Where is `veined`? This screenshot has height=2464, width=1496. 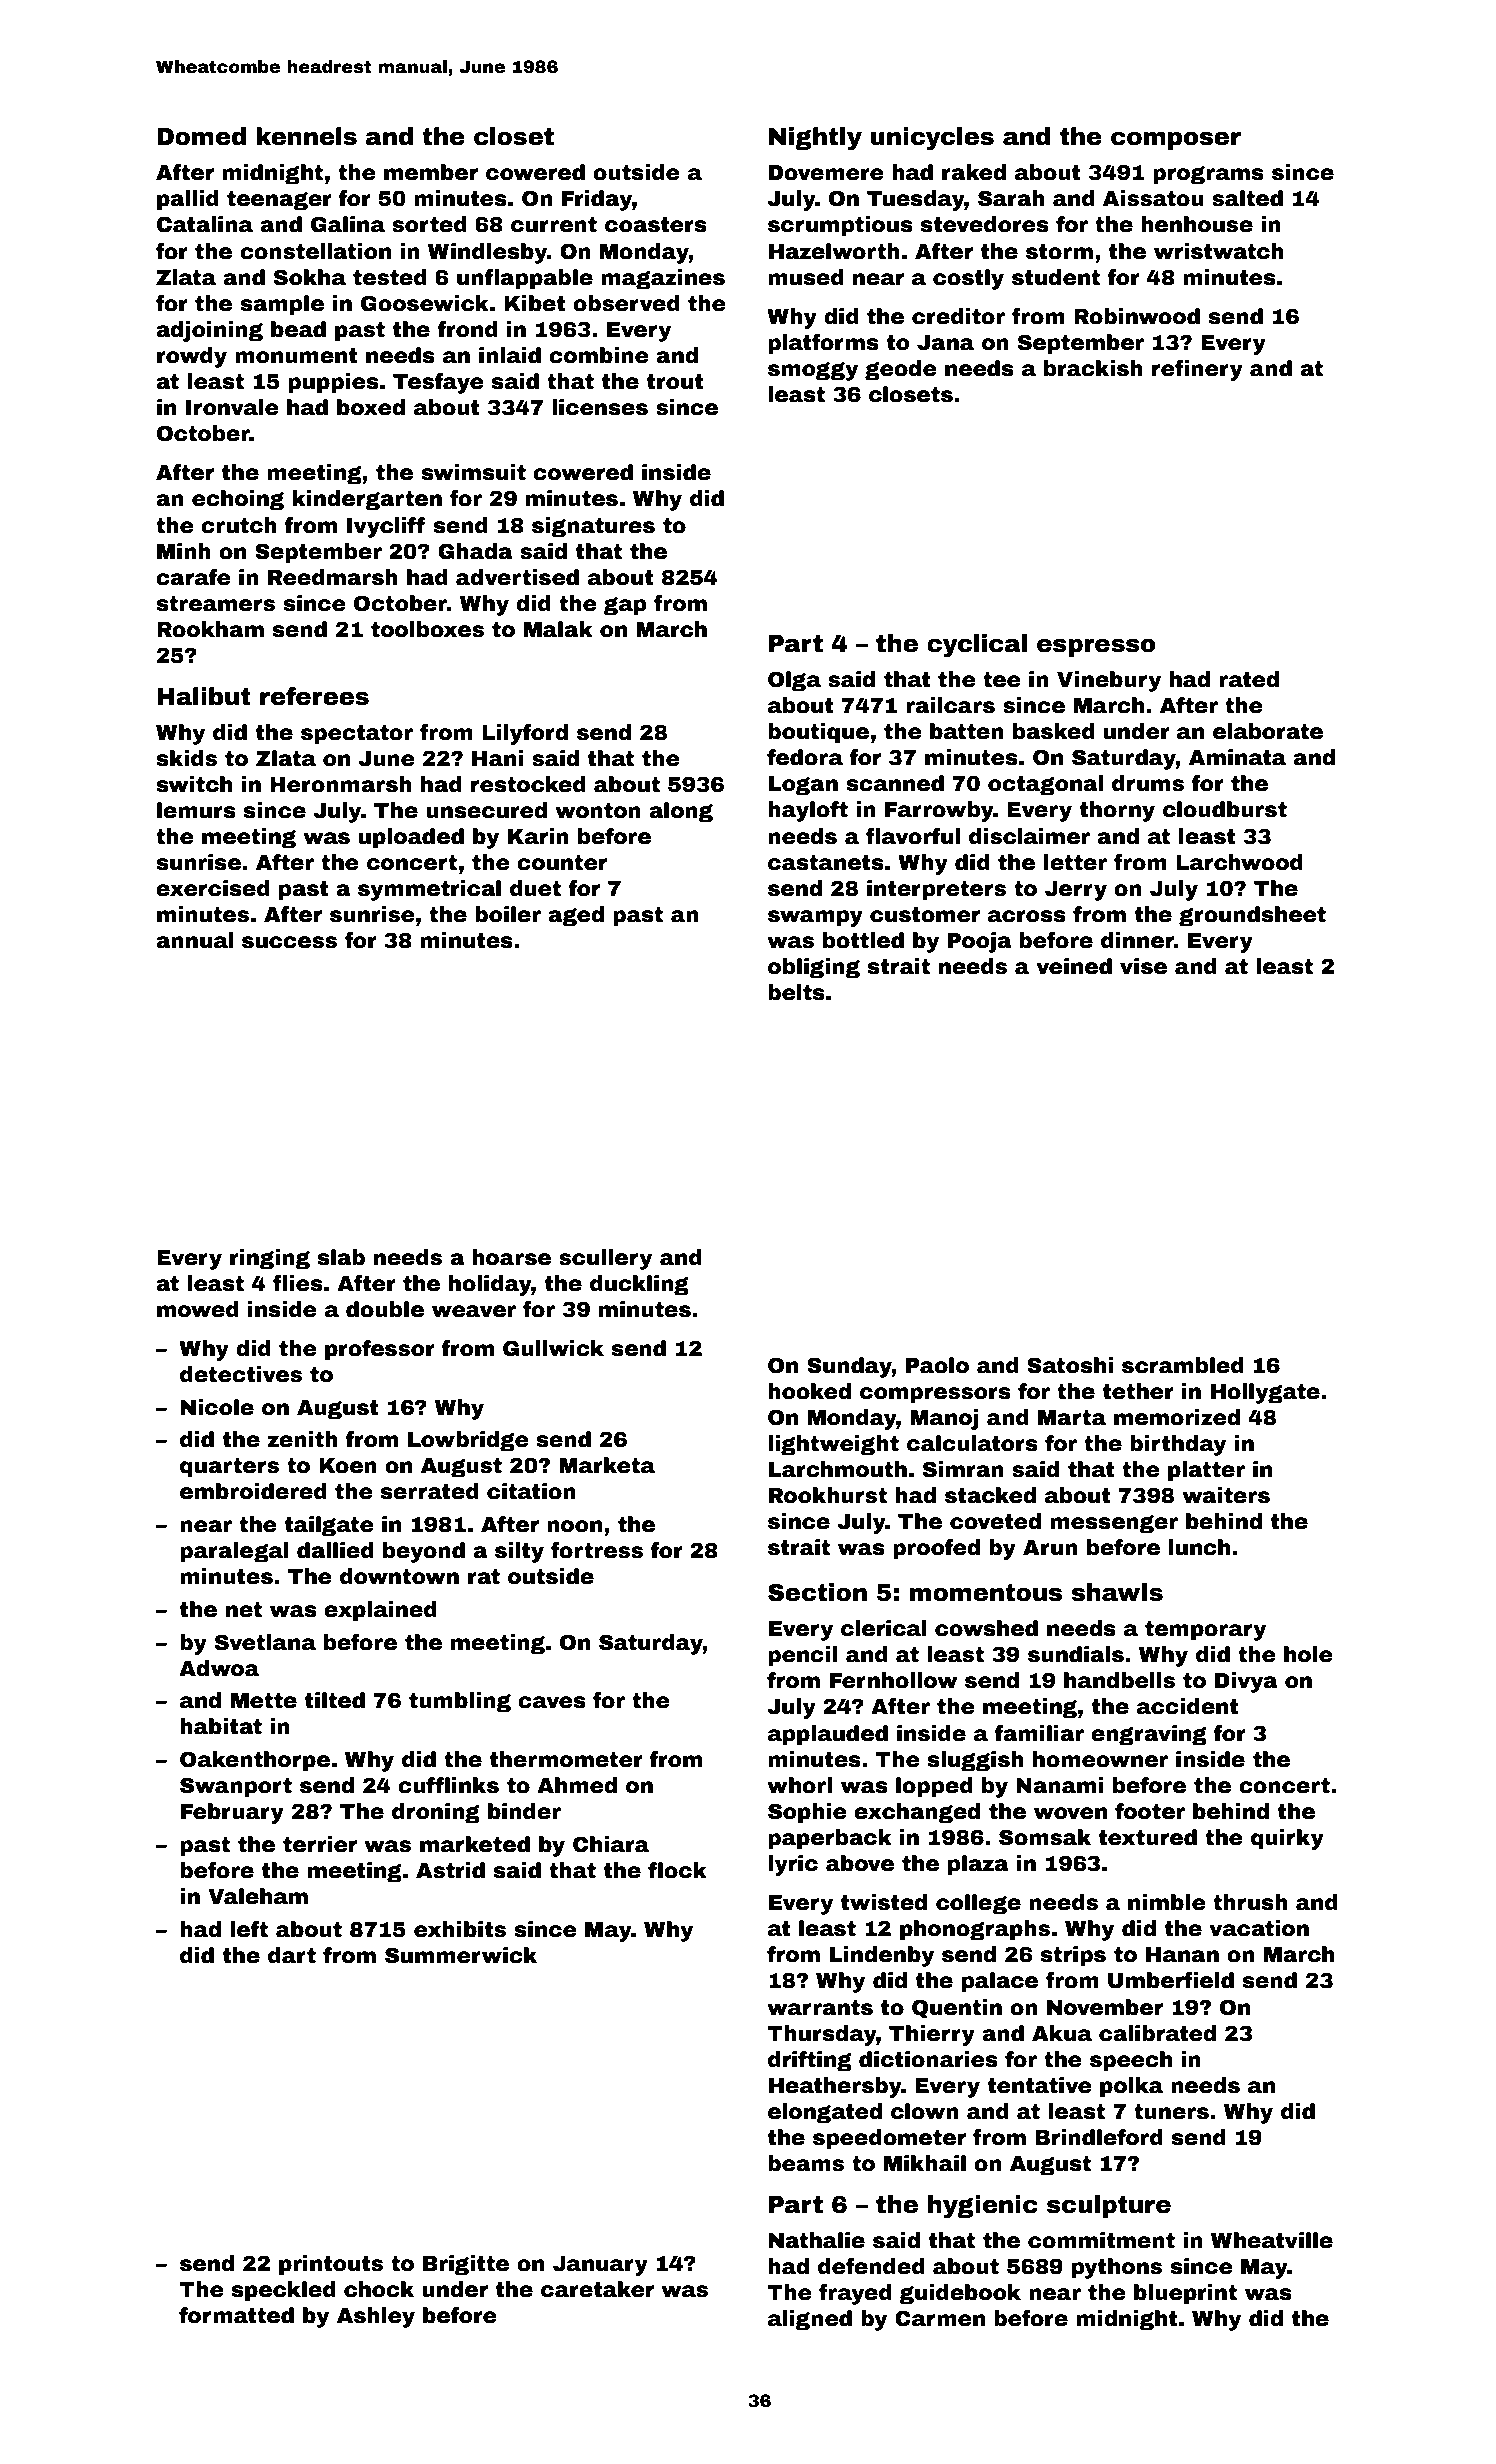 veined is located at coordinates (1074, 966).
